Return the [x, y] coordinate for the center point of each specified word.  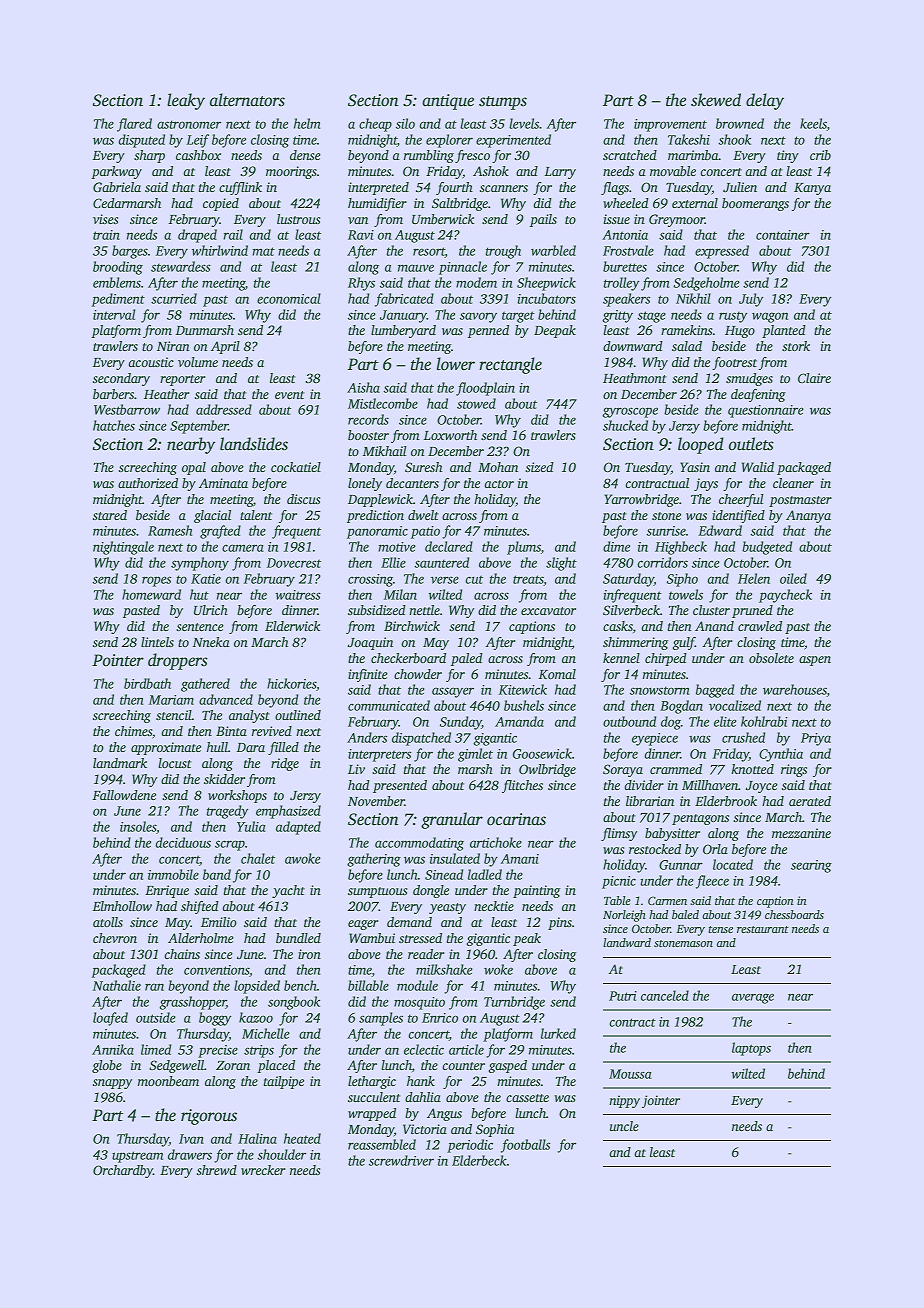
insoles [138, 826]
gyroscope [630, 412]
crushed [743, 737]
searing [811, 866]
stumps [503, 103]
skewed [716, 100]
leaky [186, 101]
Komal [557, 674]
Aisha [363, 387]
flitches [522, 786]
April [225, 347]
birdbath [147, 683]
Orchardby [123, 1171]
